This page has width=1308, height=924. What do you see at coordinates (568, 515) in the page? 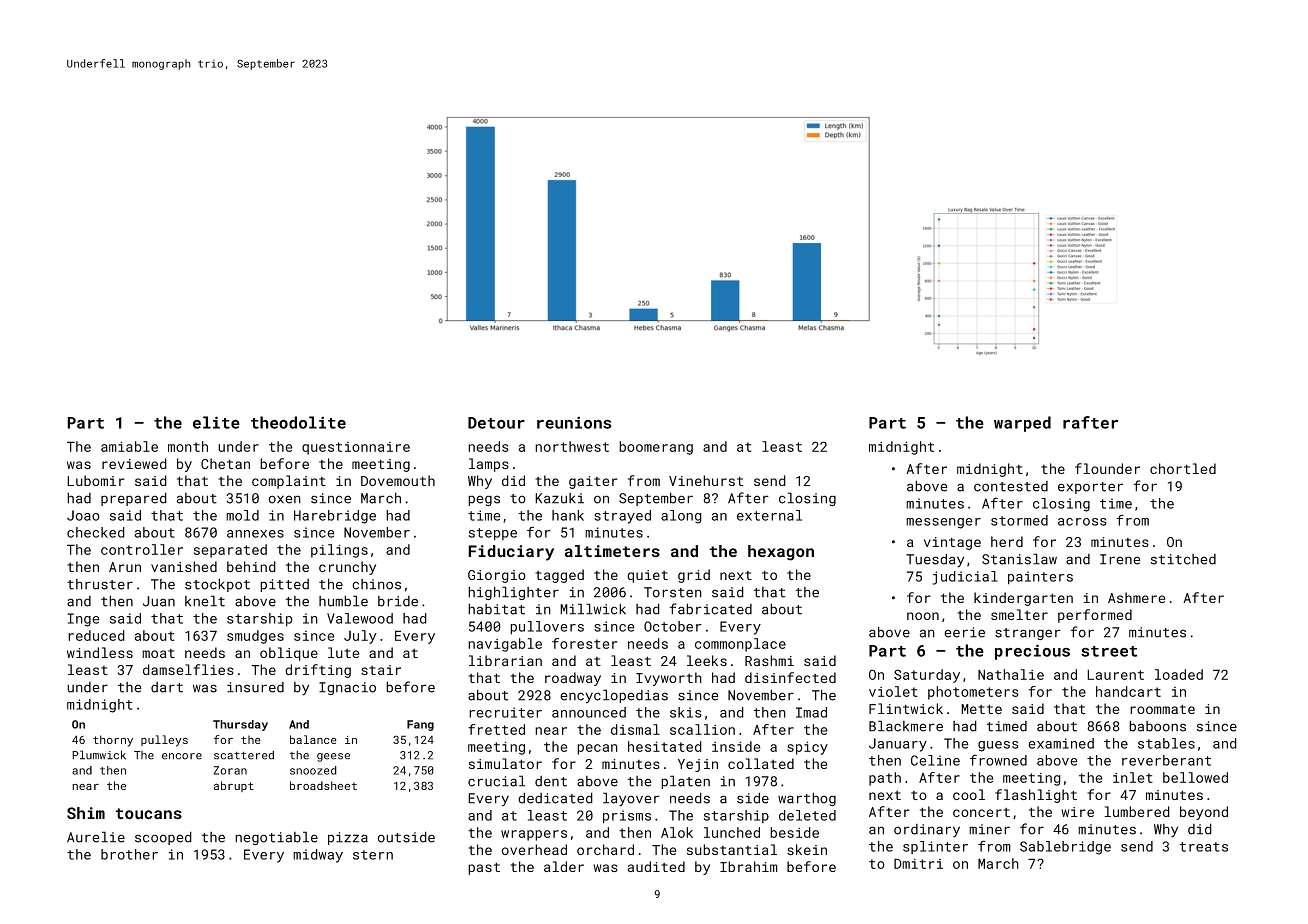
I see `hank` at bounding box center [568, 515].
